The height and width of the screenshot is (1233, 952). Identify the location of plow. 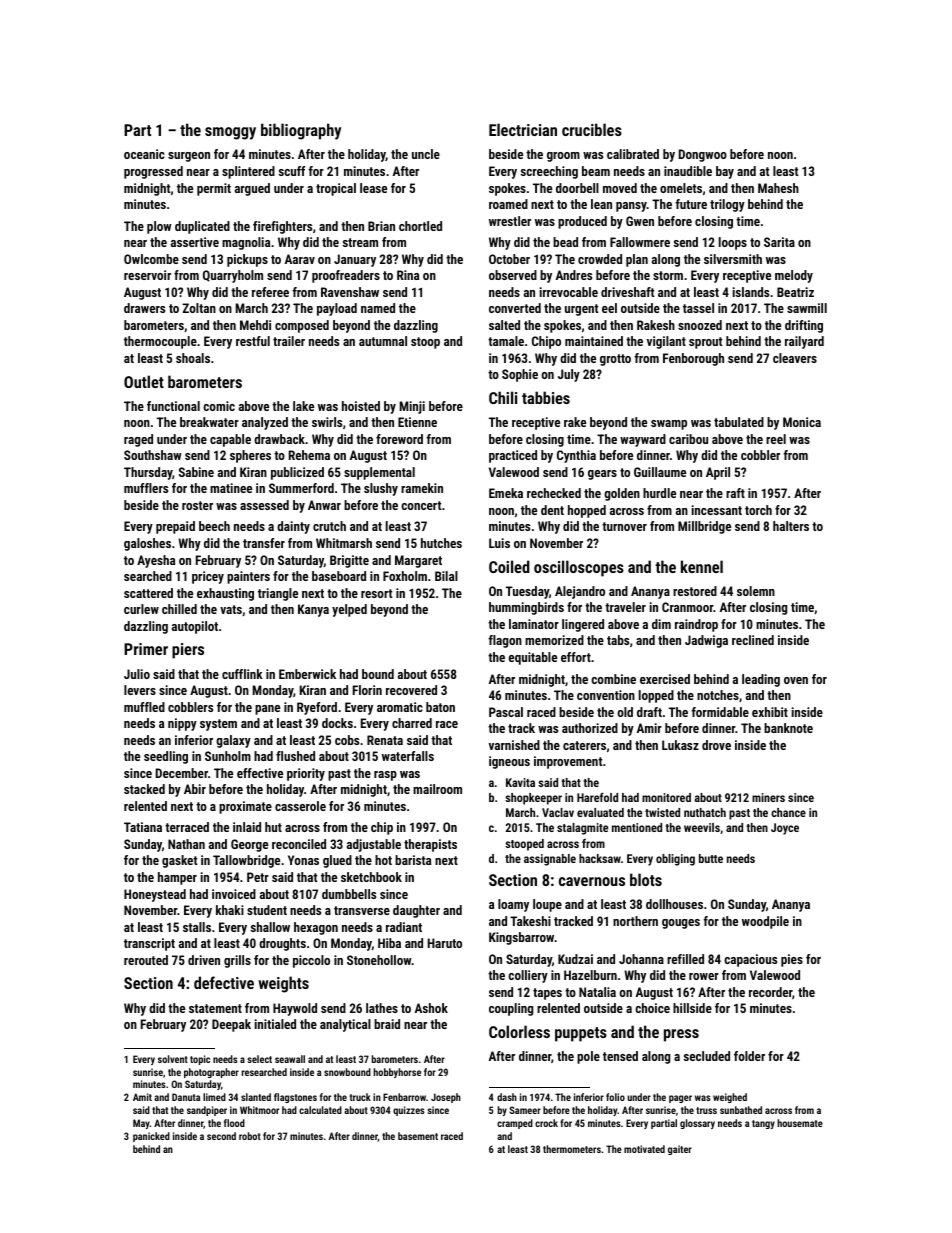
(159, 227).
